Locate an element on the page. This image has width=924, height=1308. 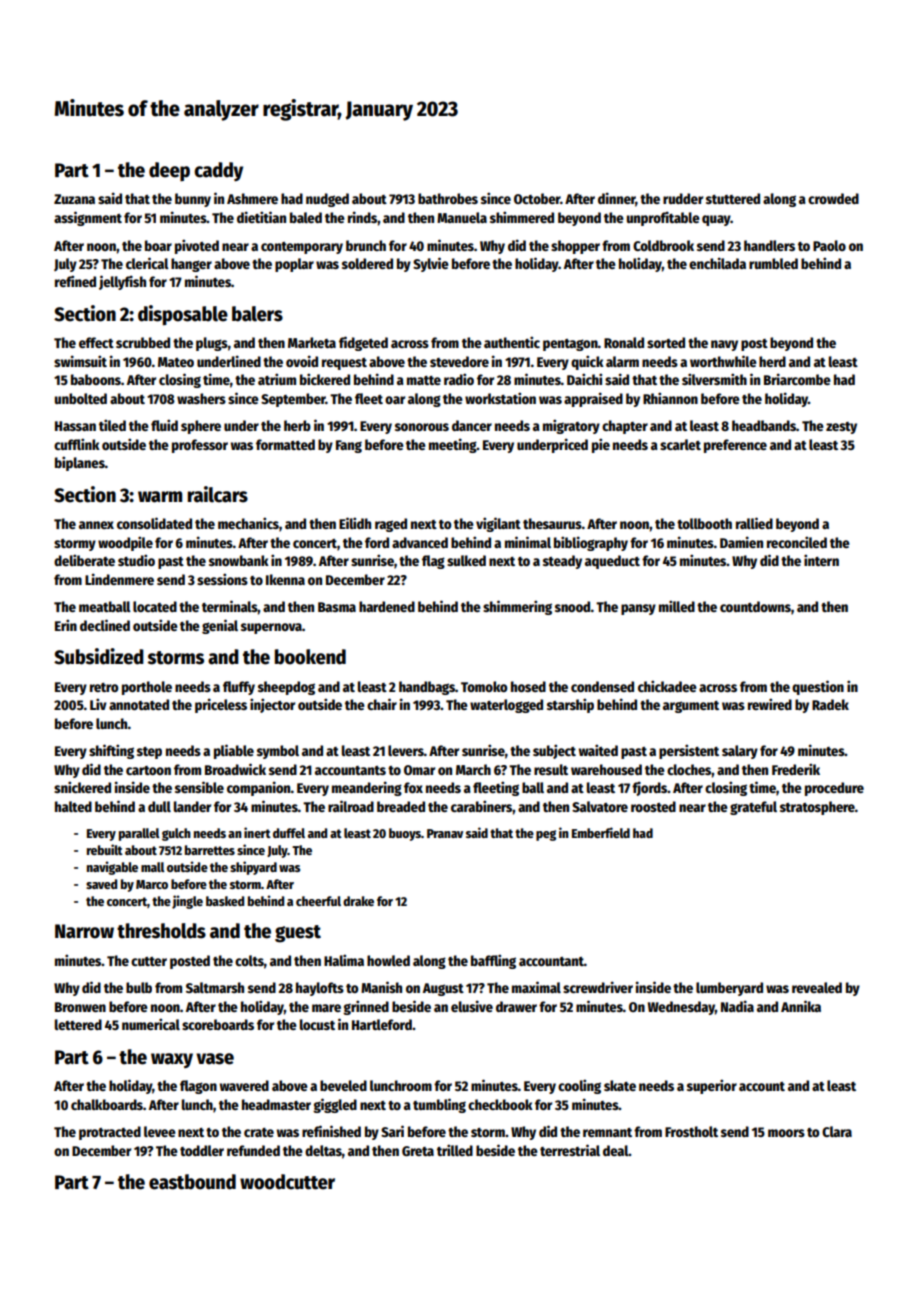
protracted is located at coordinates (110, 1133).
